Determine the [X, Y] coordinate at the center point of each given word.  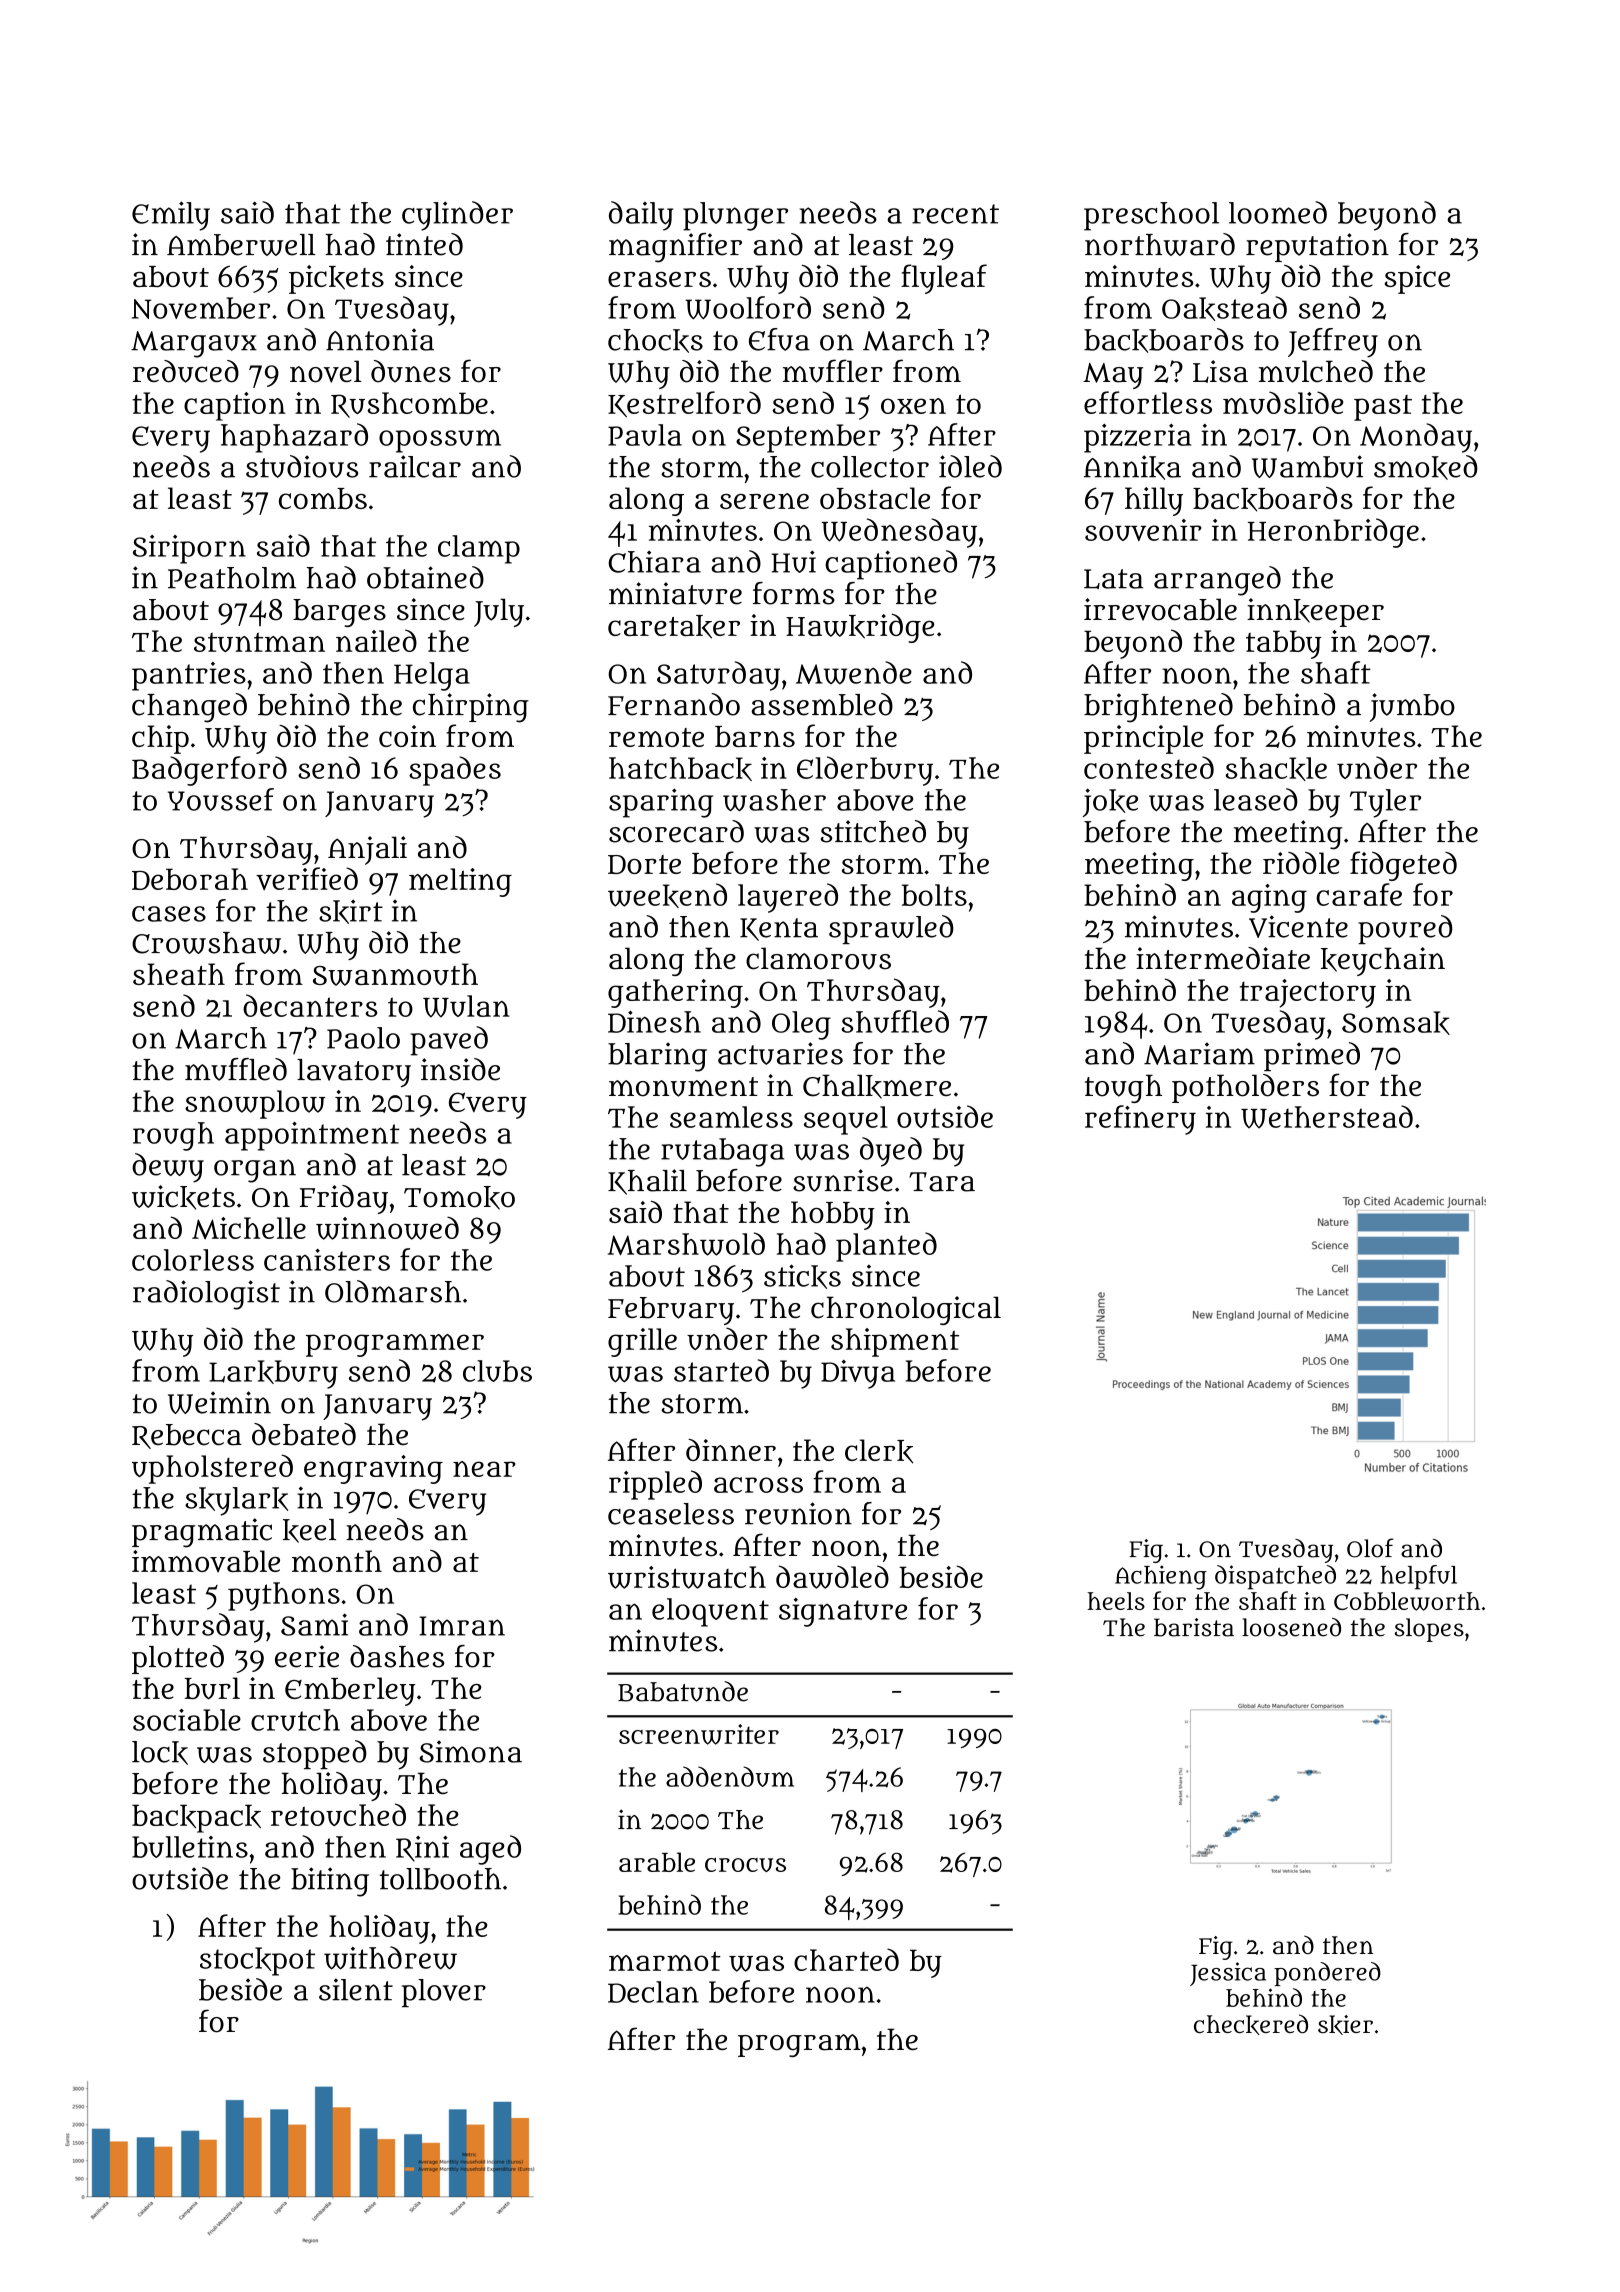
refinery [1140, 1120]
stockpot [257, 1961]
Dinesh [654, 1022]
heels [1116, 1601]
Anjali [367, 850]
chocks [655, 341]
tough [1123, 1088]
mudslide [1283, 402]
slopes [1429, 1630]
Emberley [350, 1691]
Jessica [1228, 1974]
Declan [653, 1992]
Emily [171, 216]
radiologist [206, 1295]
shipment [895, 1342]
